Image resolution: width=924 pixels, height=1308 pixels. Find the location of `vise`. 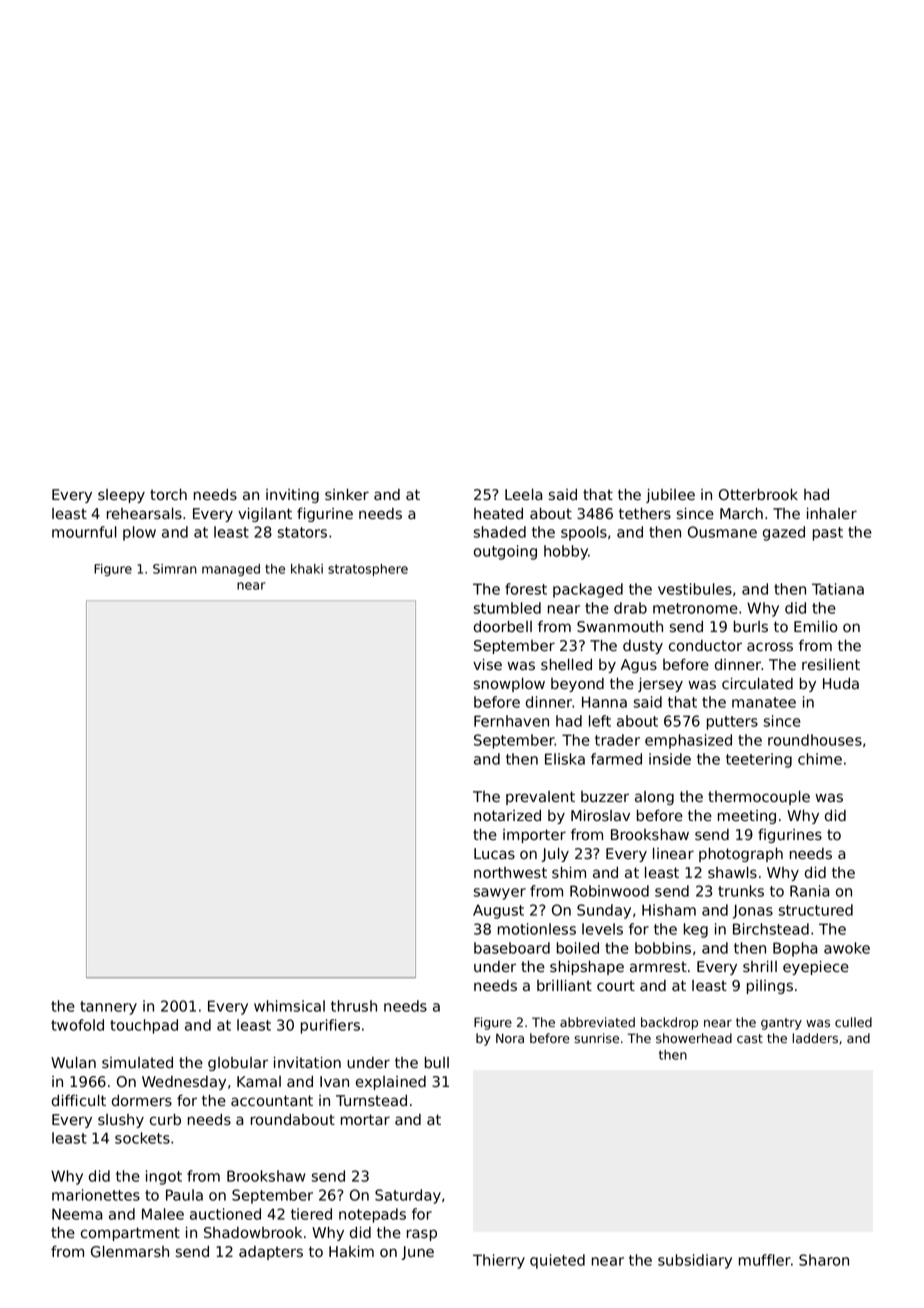

vise is located at coordinates (487, 665).
